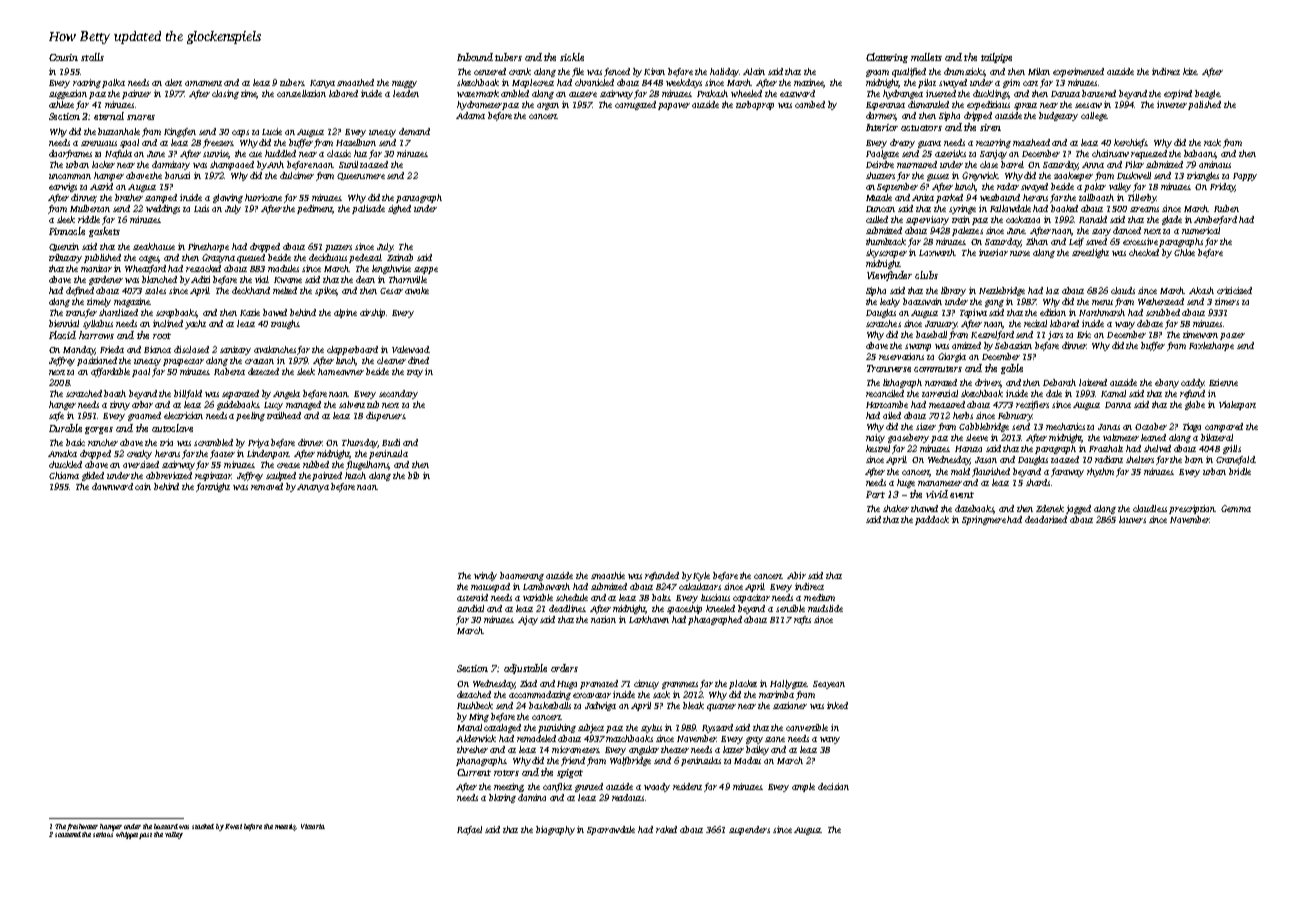  Describe the element at coordinates (469, 727) in the screenshot. I see `Manal` at that location.
